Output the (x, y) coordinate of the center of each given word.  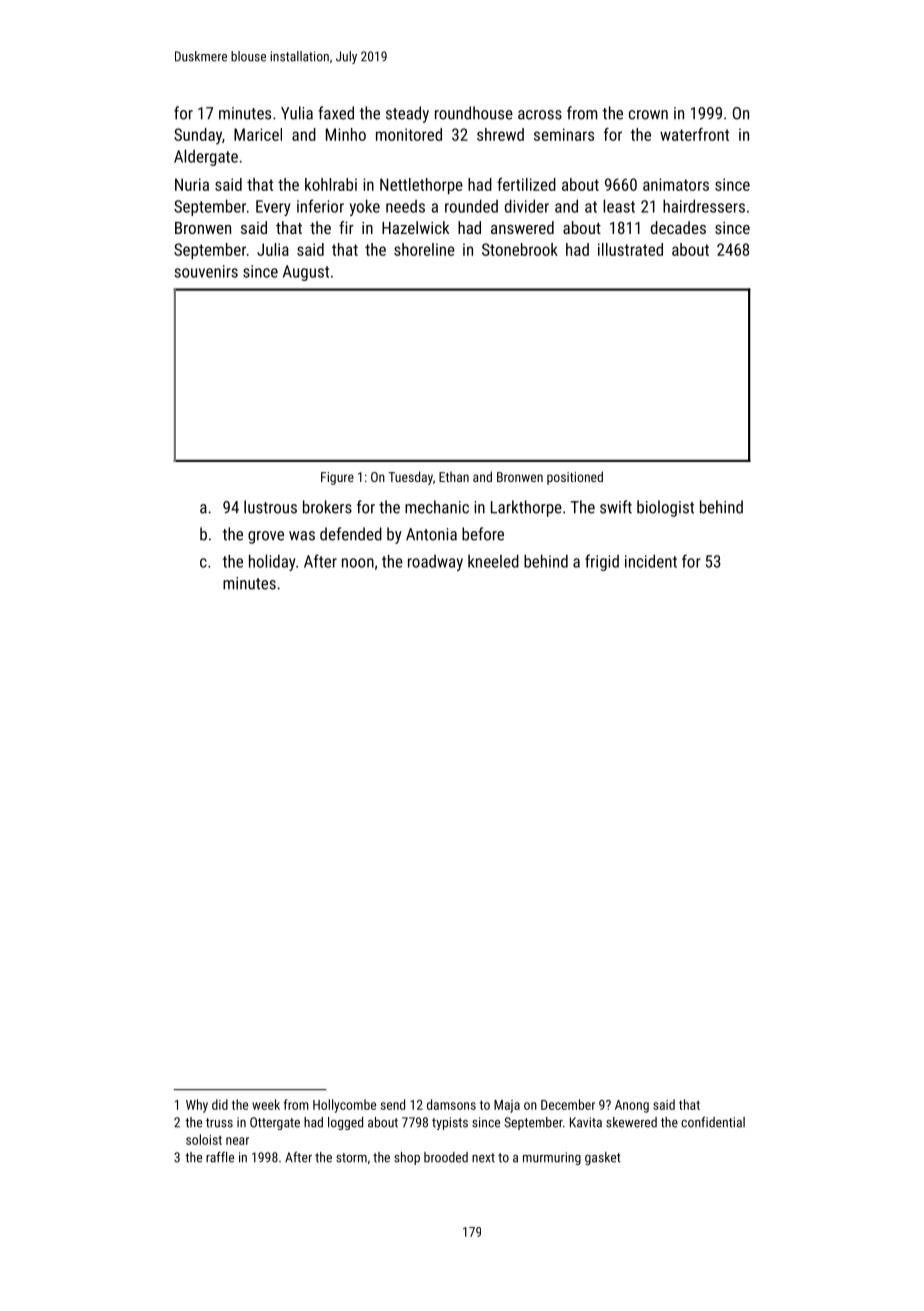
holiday (272, 562)
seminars (564, 134)
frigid (602, 562)
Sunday (198, 136)
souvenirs (206, 271)
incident (651, 561)
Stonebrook (520, 249)
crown (648, 115)
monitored (409, 134)
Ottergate (275, 1123)
